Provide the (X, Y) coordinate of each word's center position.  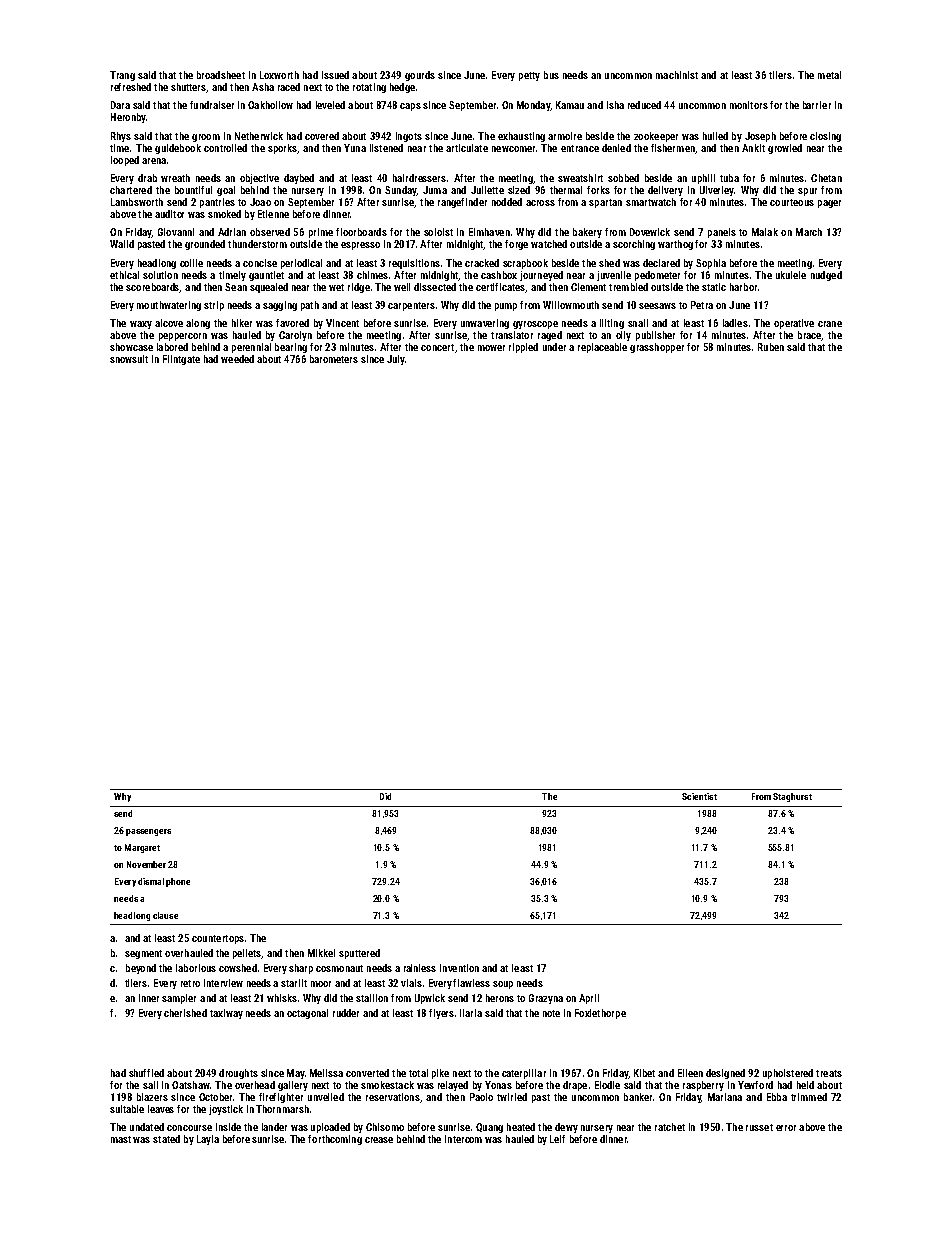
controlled (225, 148)
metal (829, 75)
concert (437, 347)
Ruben (771, 347)
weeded (237, 359)
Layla (208, 1140)
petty (529, 76)
